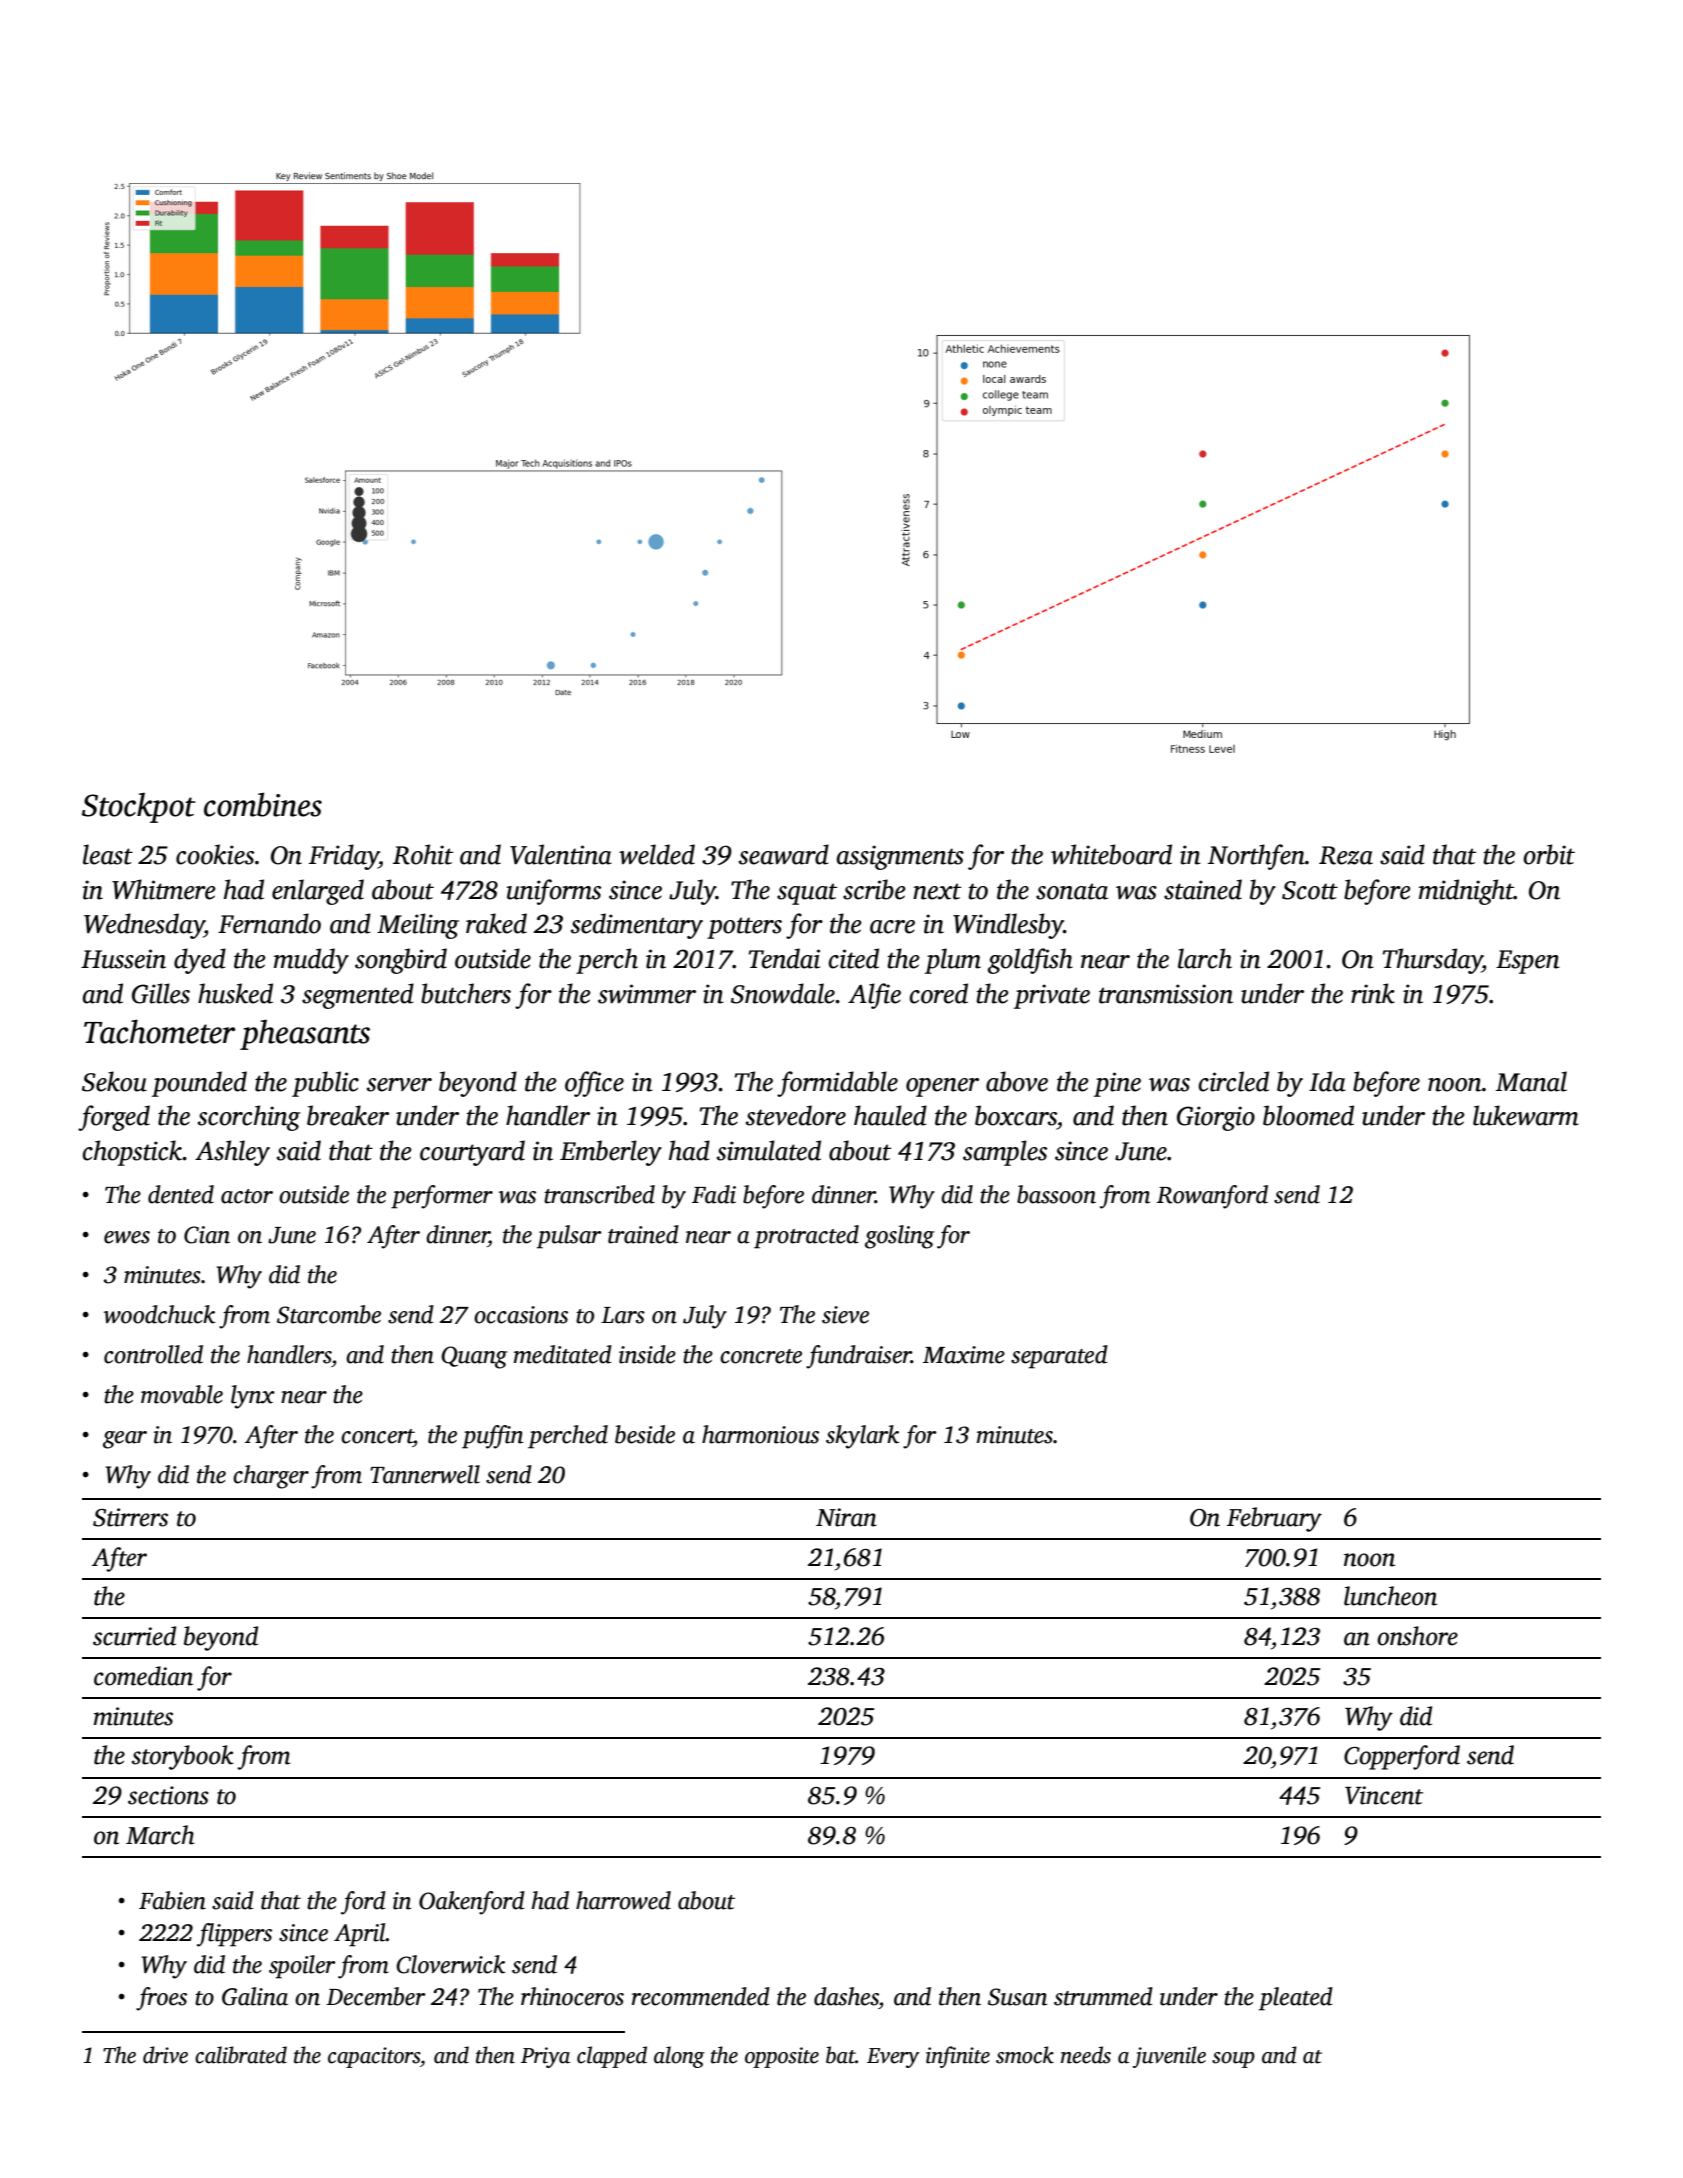 The image size is (1683, 2178). I want to click on Cloverwick, so click(450, 1964).
